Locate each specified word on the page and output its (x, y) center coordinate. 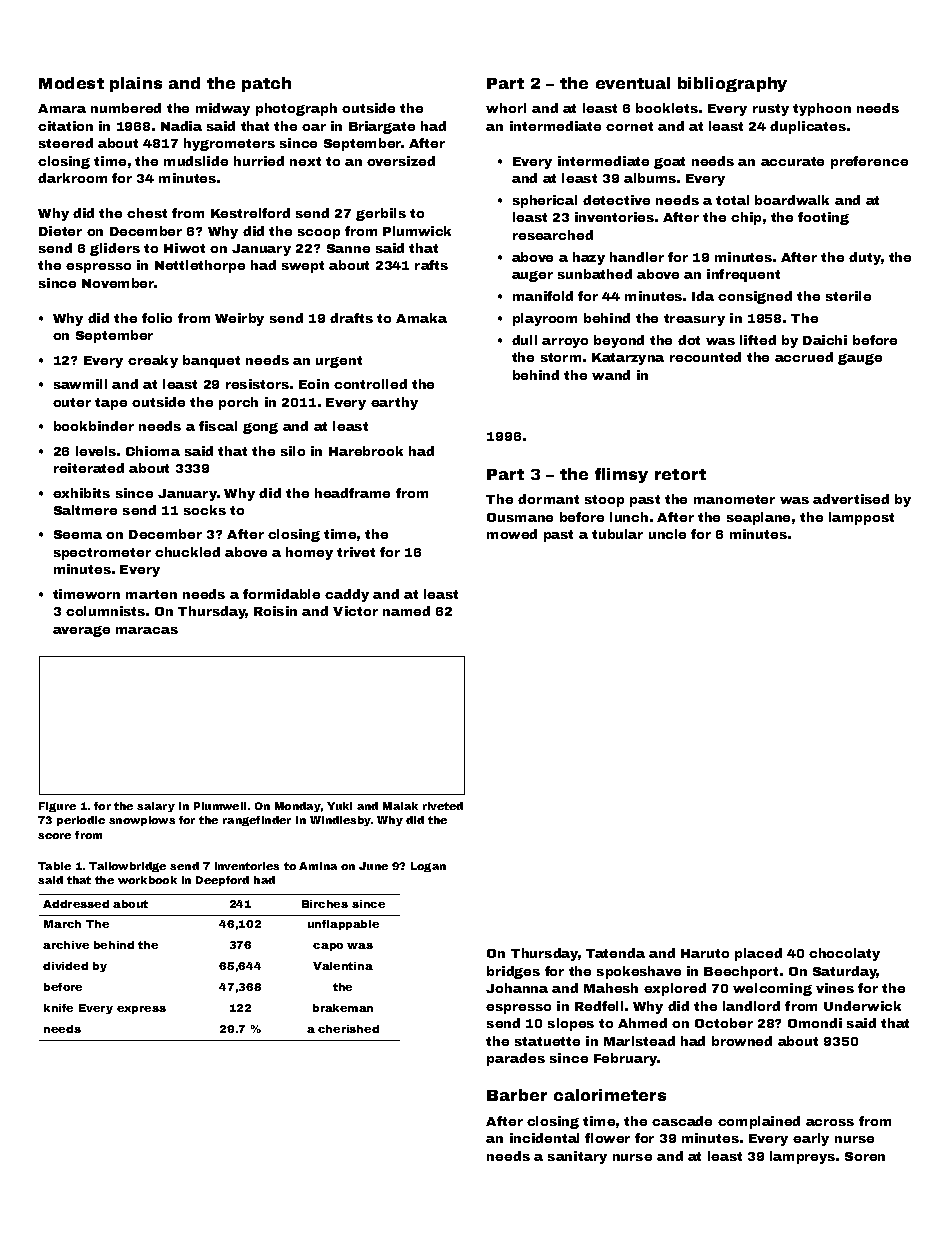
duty (865, 258)
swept (303, 267)
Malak (400, 806)
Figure (57, 807)
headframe (352, 493)
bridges (513, 972)
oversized (401, 161)
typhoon (822, 109)
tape (111, 404)
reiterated (89, 468)
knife (58, 1008)
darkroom (72, 178)
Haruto (705, 953)
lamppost (861, 518)
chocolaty (844, 954)
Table (54, 866)
